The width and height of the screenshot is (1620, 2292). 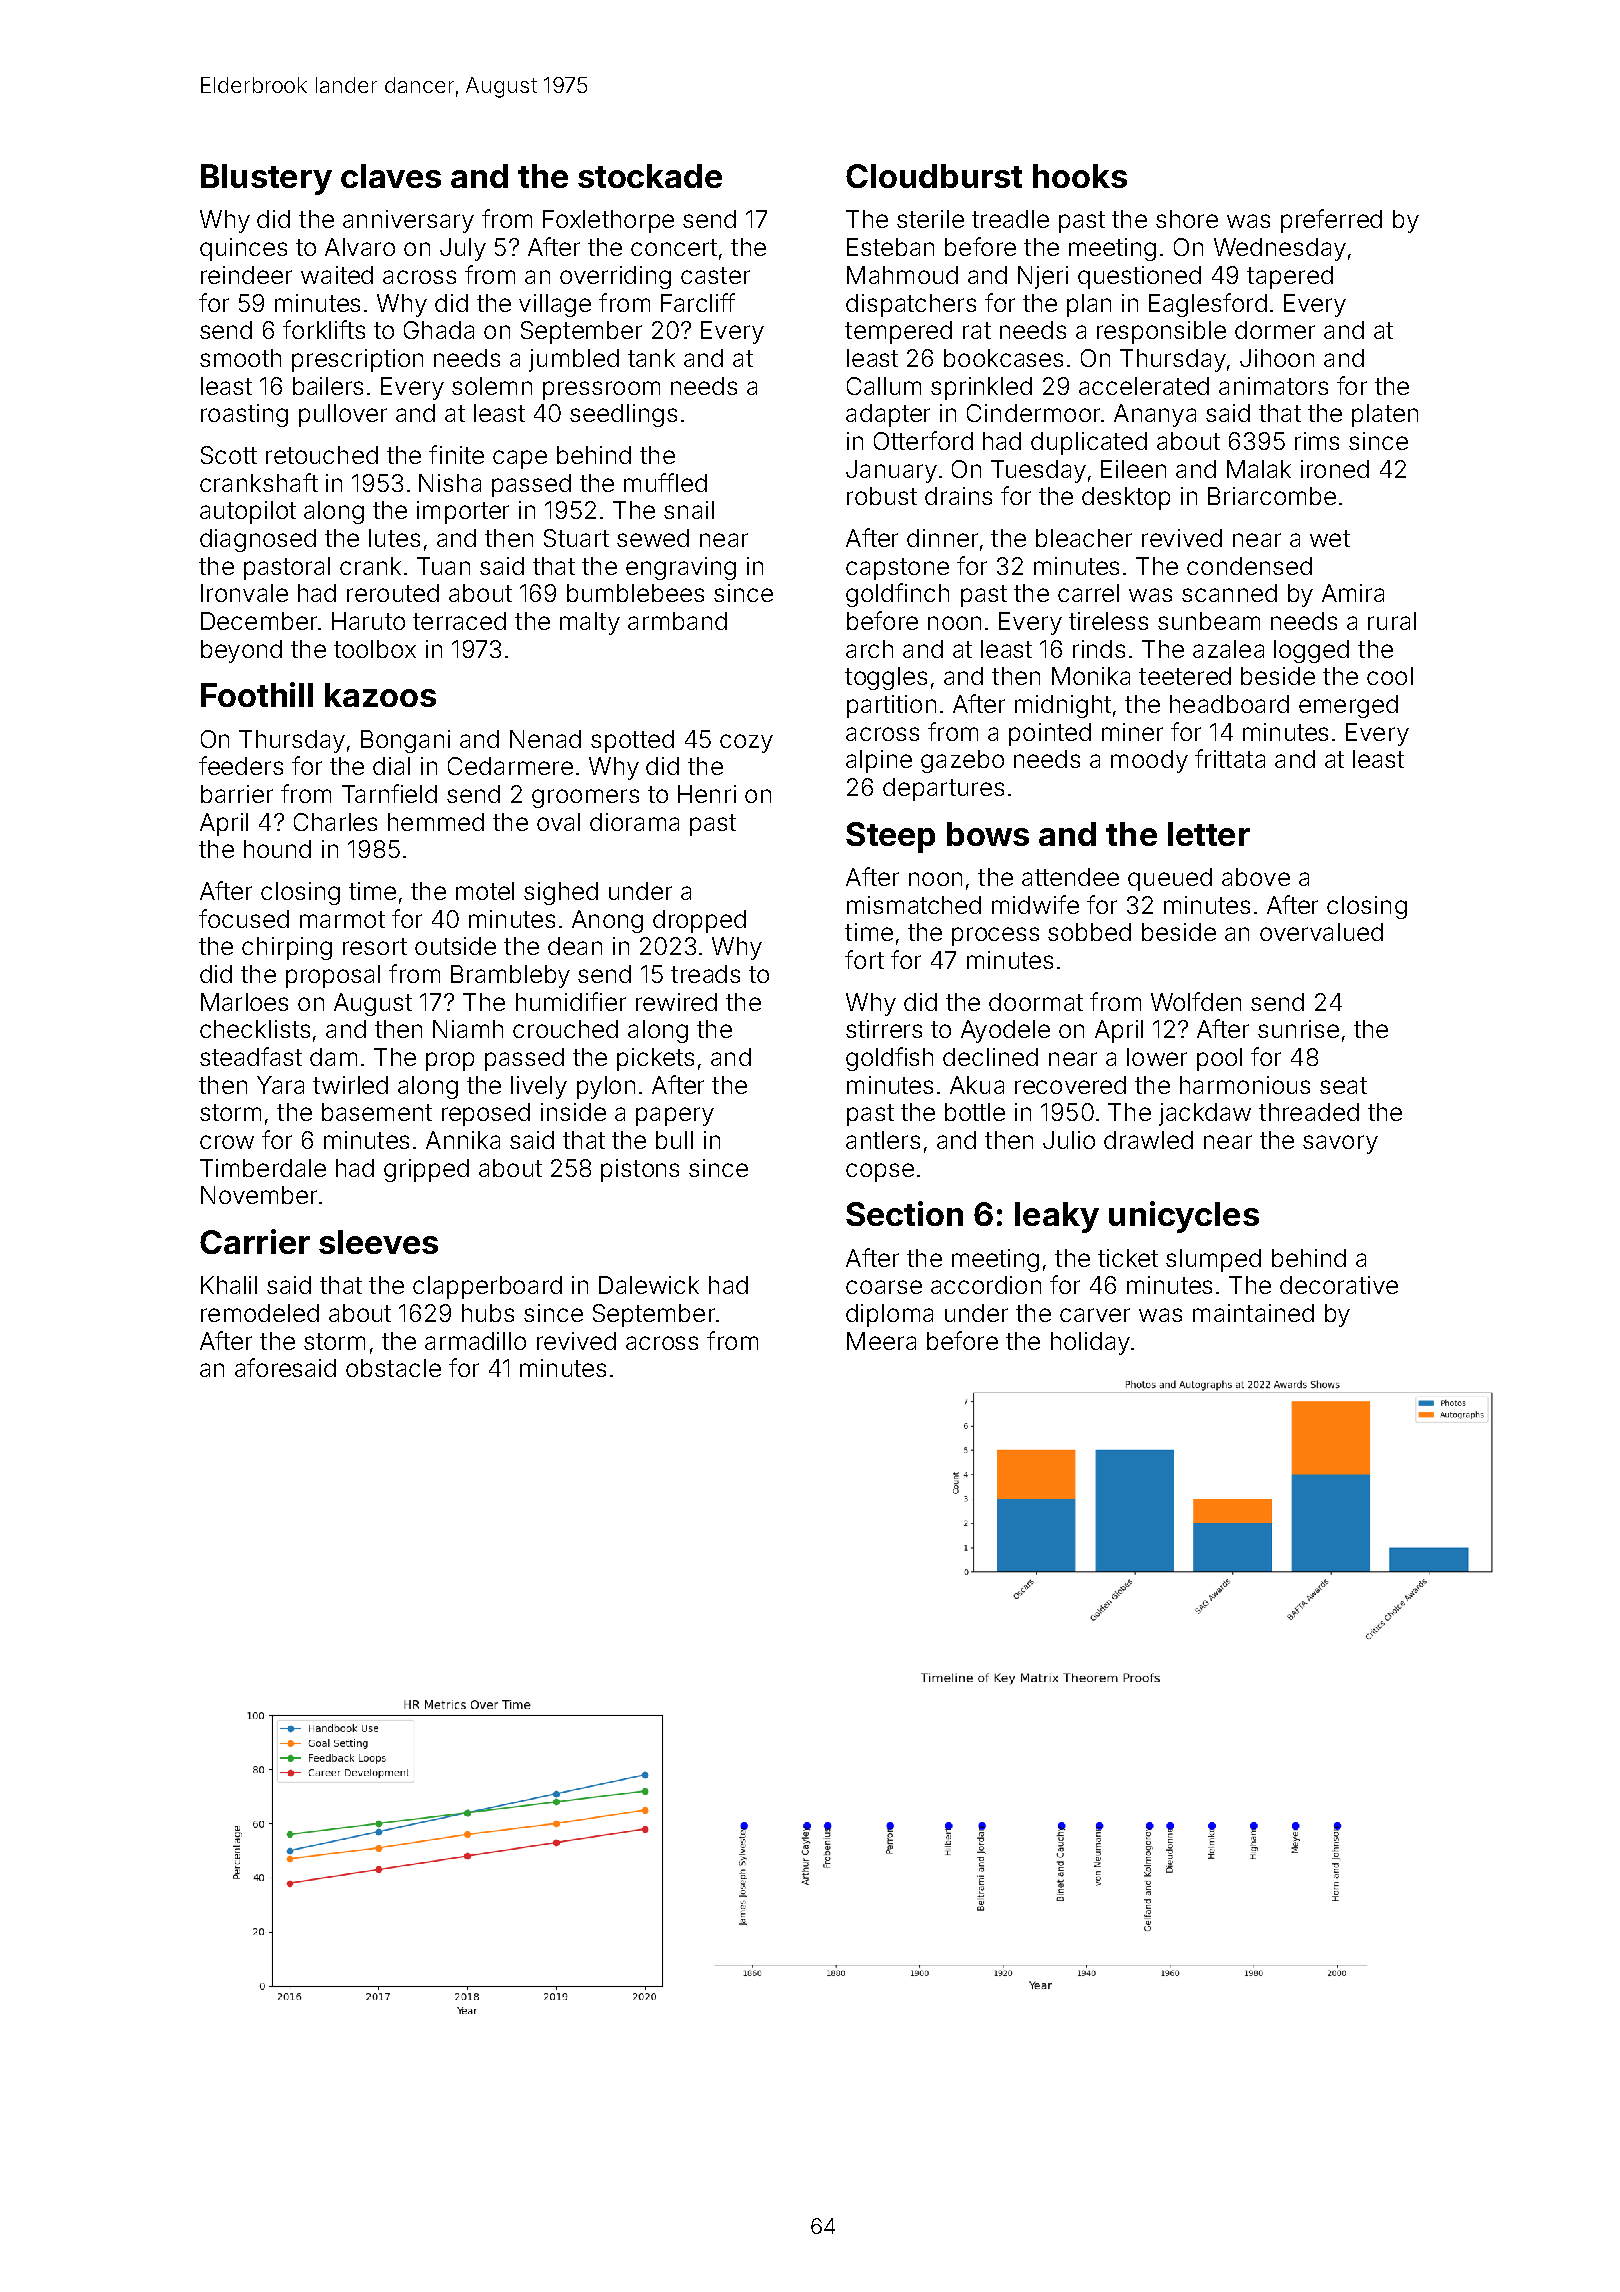 What do you see at coordinates (391, 176) in the screenshot?
I see `claves` at bounding box center [391, 176].
